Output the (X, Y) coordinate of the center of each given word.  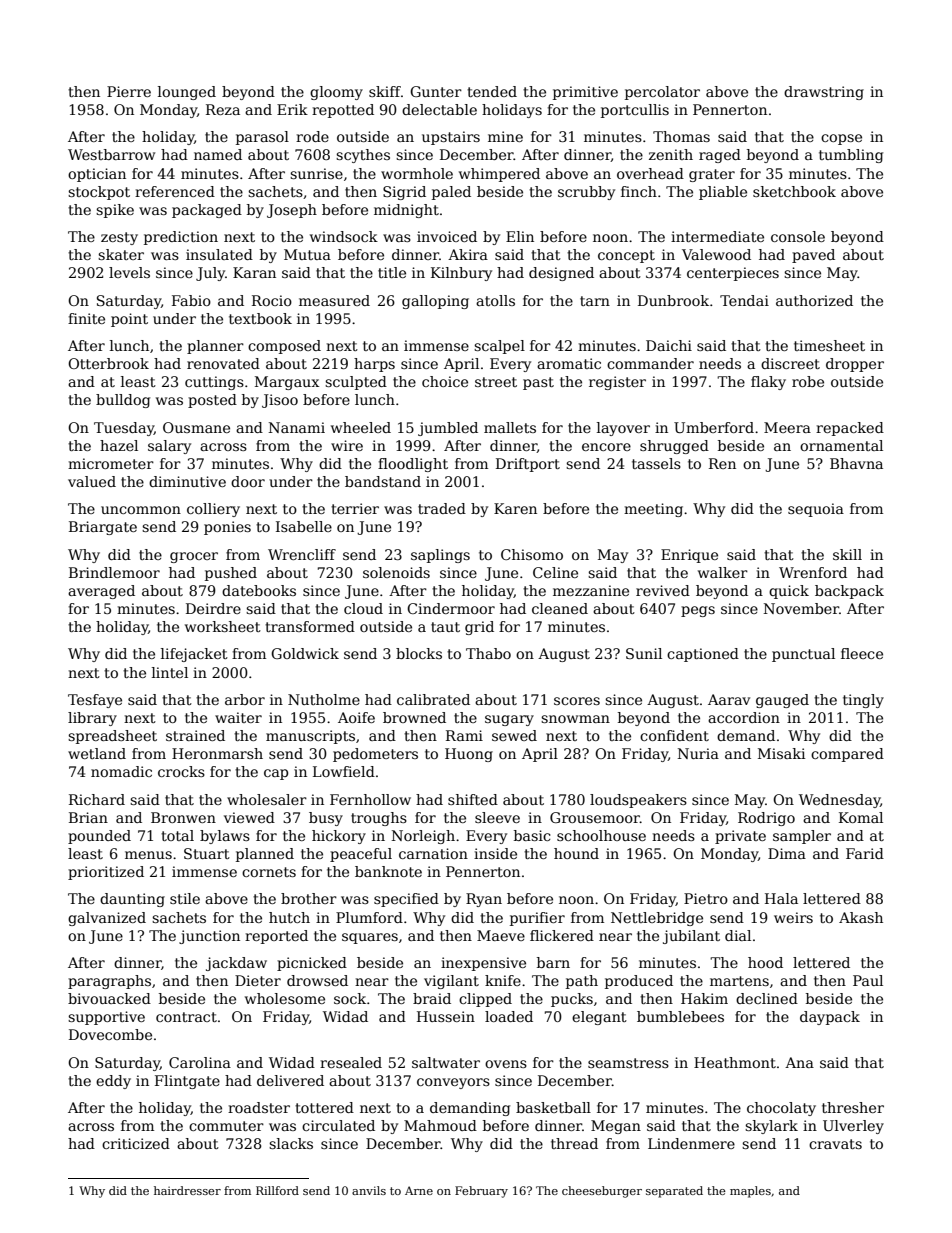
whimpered (499, 175)
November (801, 608)
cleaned (560, 608)
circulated (338, 1125)
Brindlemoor (114, 572)
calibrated (433, 699)
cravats (835, 1144)
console (798, 236)
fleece (862, 653)
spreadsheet (112, 737)
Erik (292, 109)
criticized (136, 1143)
